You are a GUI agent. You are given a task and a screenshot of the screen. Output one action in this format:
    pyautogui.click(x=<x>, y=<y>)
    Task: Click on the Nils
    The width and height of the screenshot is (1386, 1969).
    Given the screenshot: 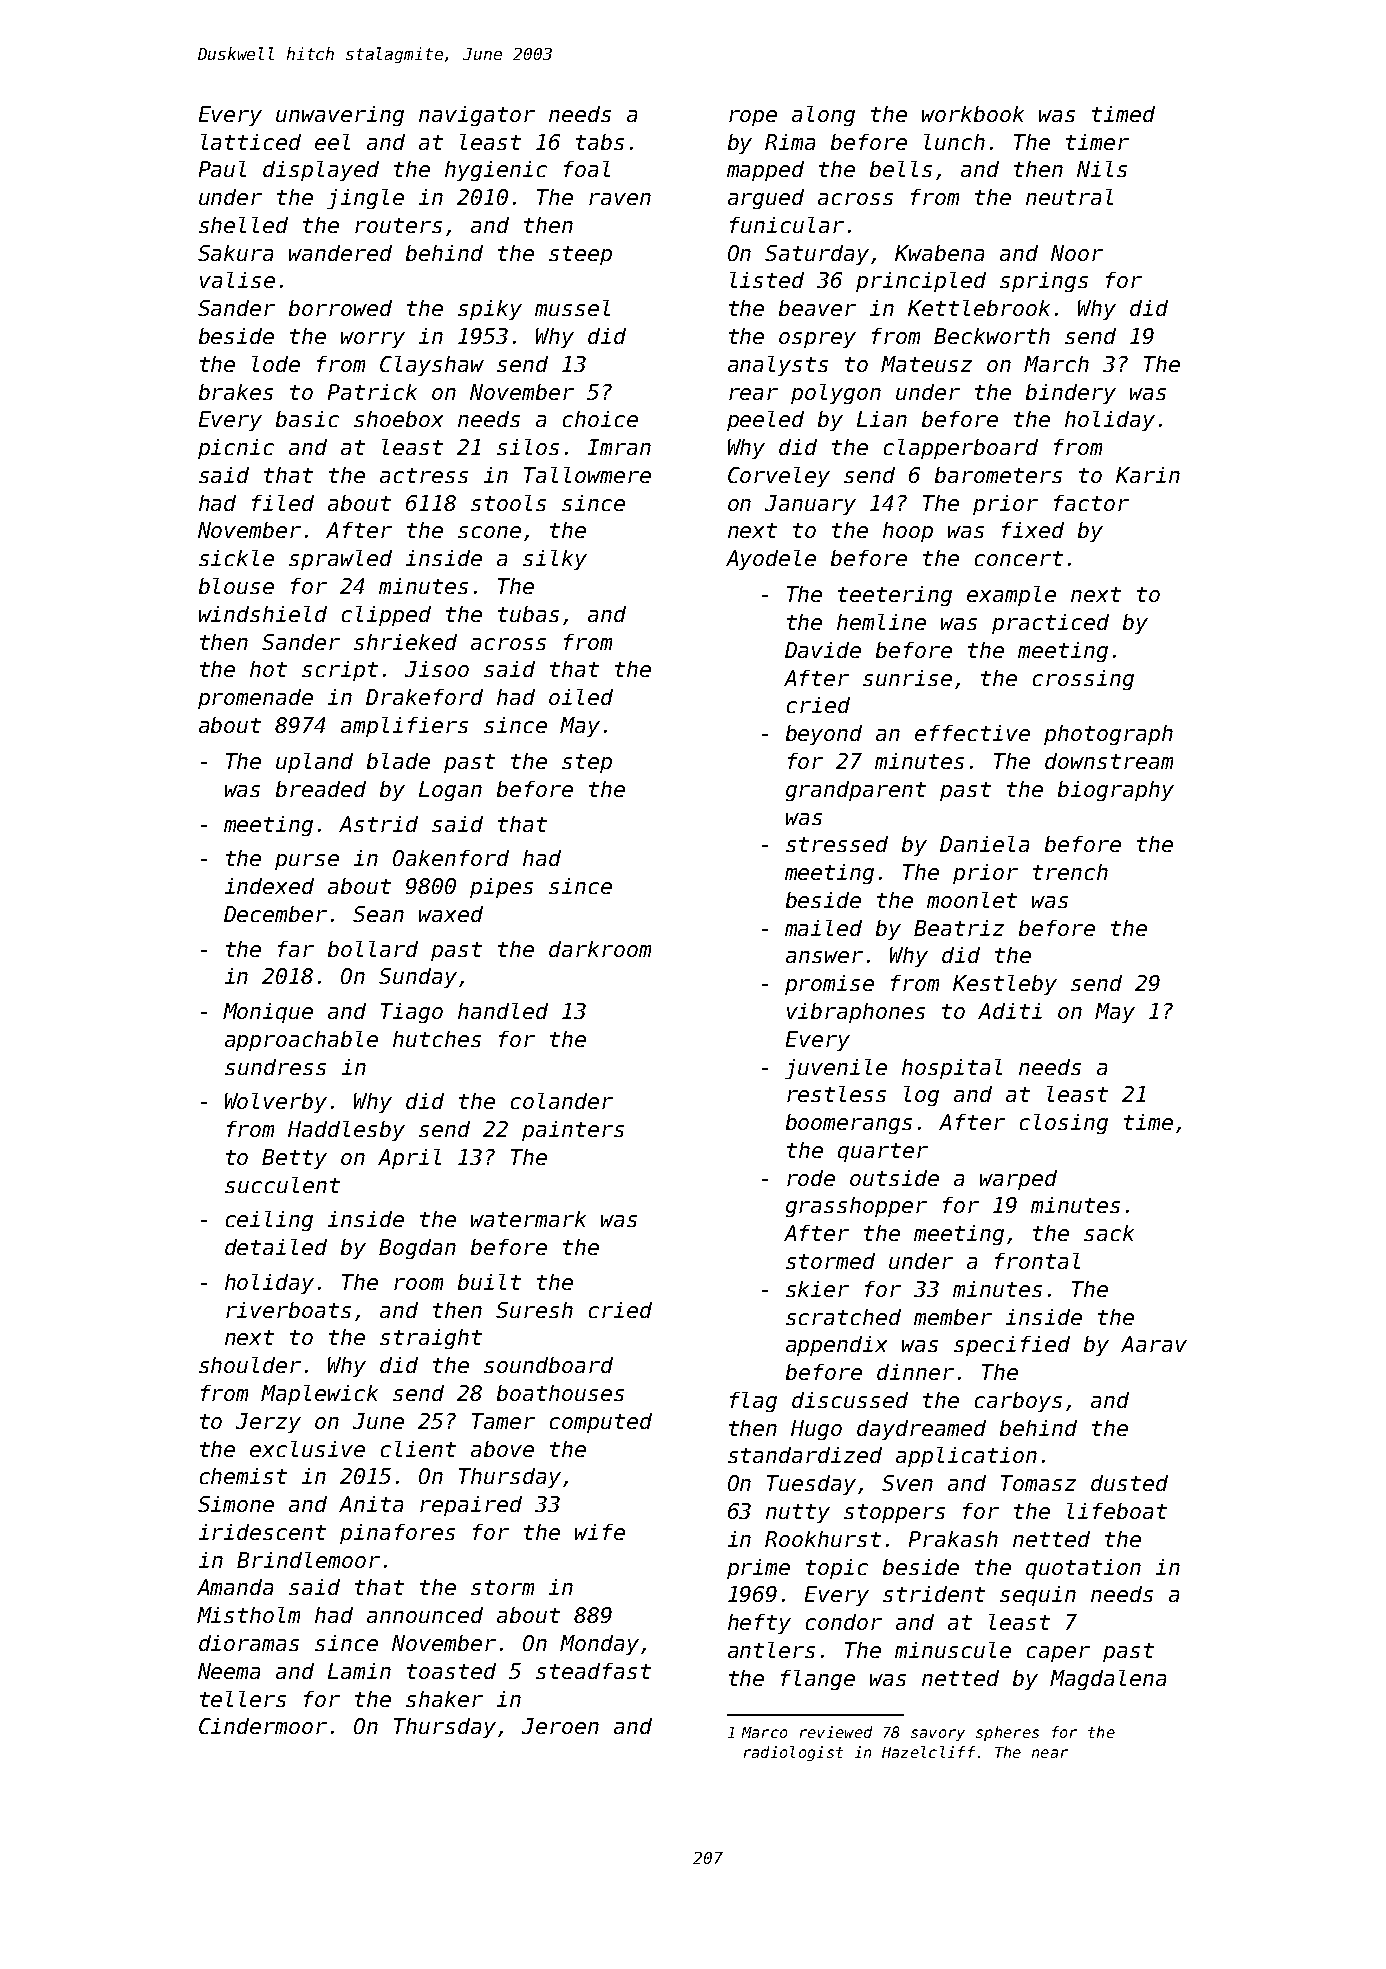 What is the action you would take?
    pyautogui.click(x=1102, y=169)
